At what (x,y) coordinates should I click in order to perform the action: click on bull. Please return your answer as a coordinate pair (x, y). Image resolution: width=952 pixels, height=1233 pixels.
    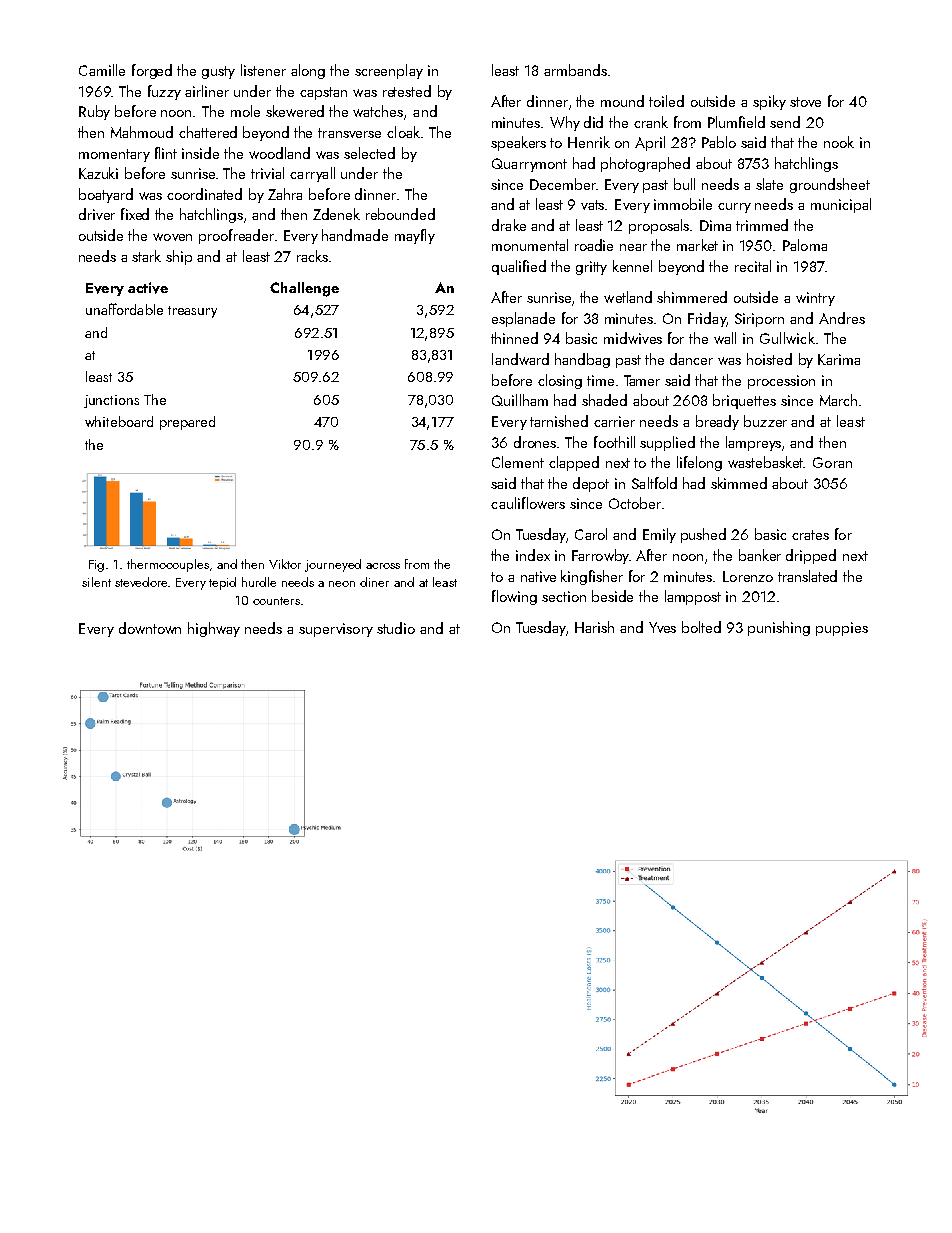
    Looking at the image, I should click on (684, 184).
